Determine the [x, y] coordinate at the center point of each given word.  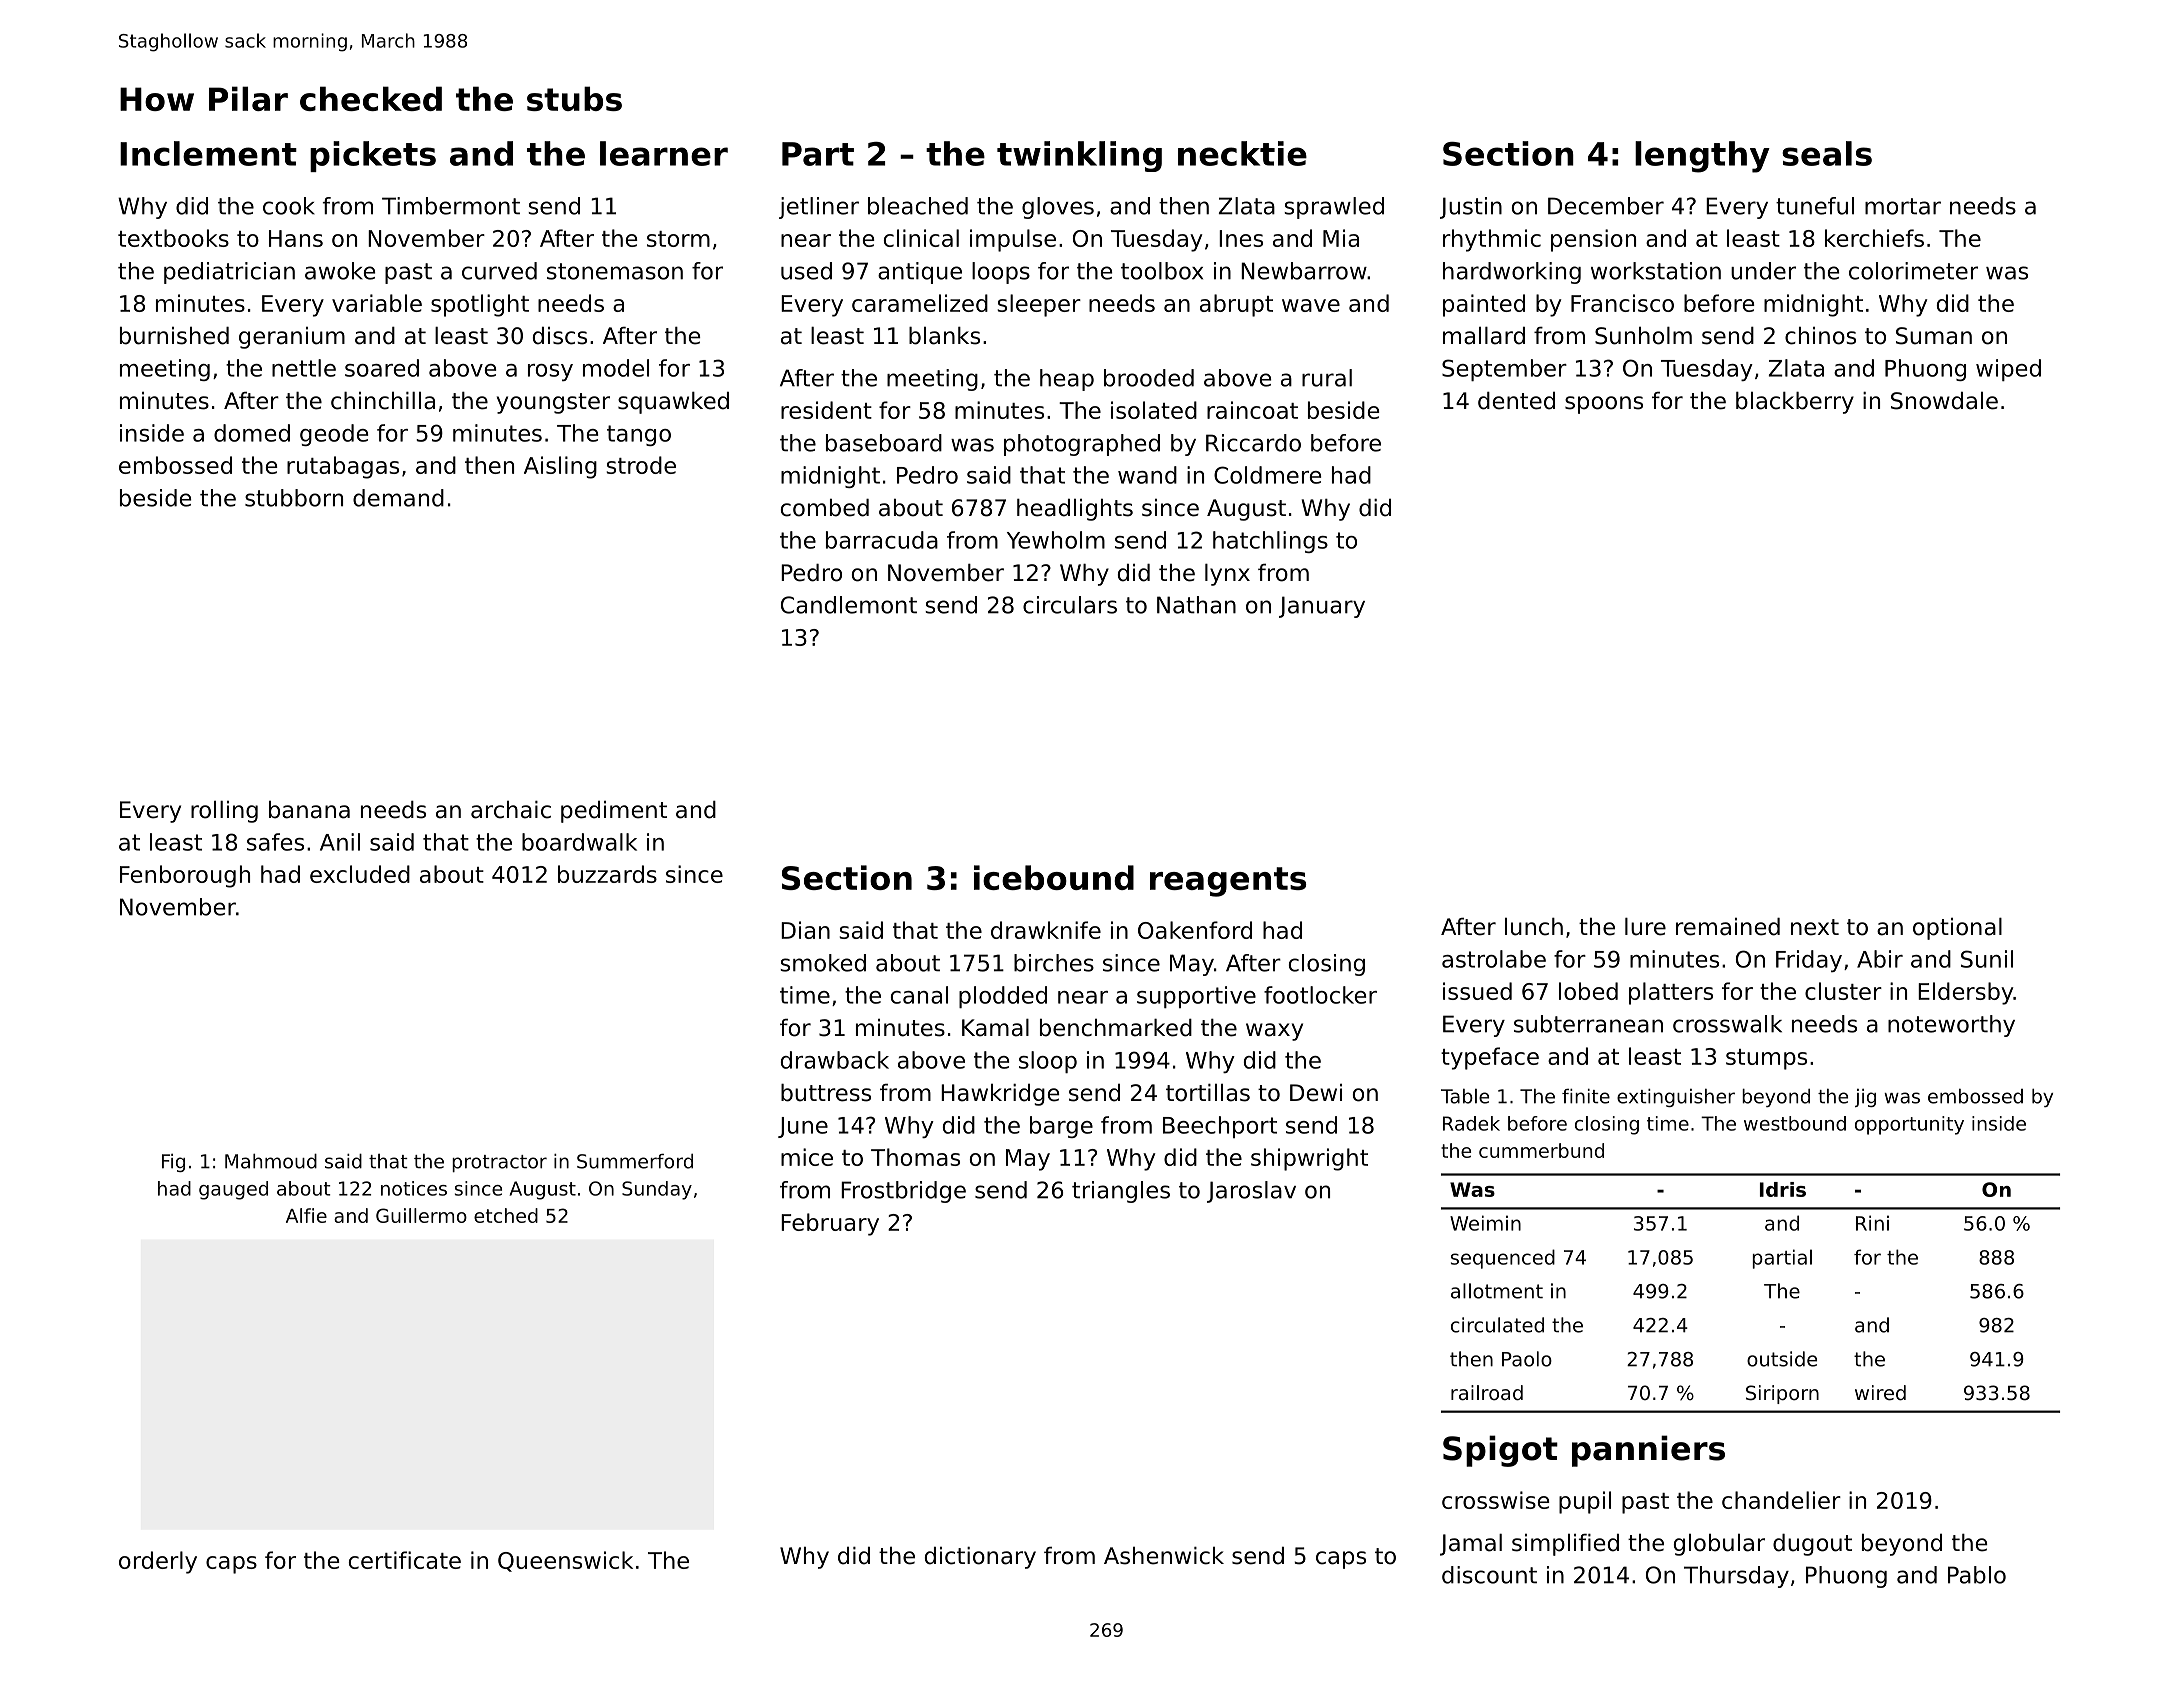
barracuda [882, 540]
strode [641, 465]
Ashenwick [1164, 1556]
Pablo [1977, 1575]
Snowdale [1944, 401]
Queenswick [565, 1561]
